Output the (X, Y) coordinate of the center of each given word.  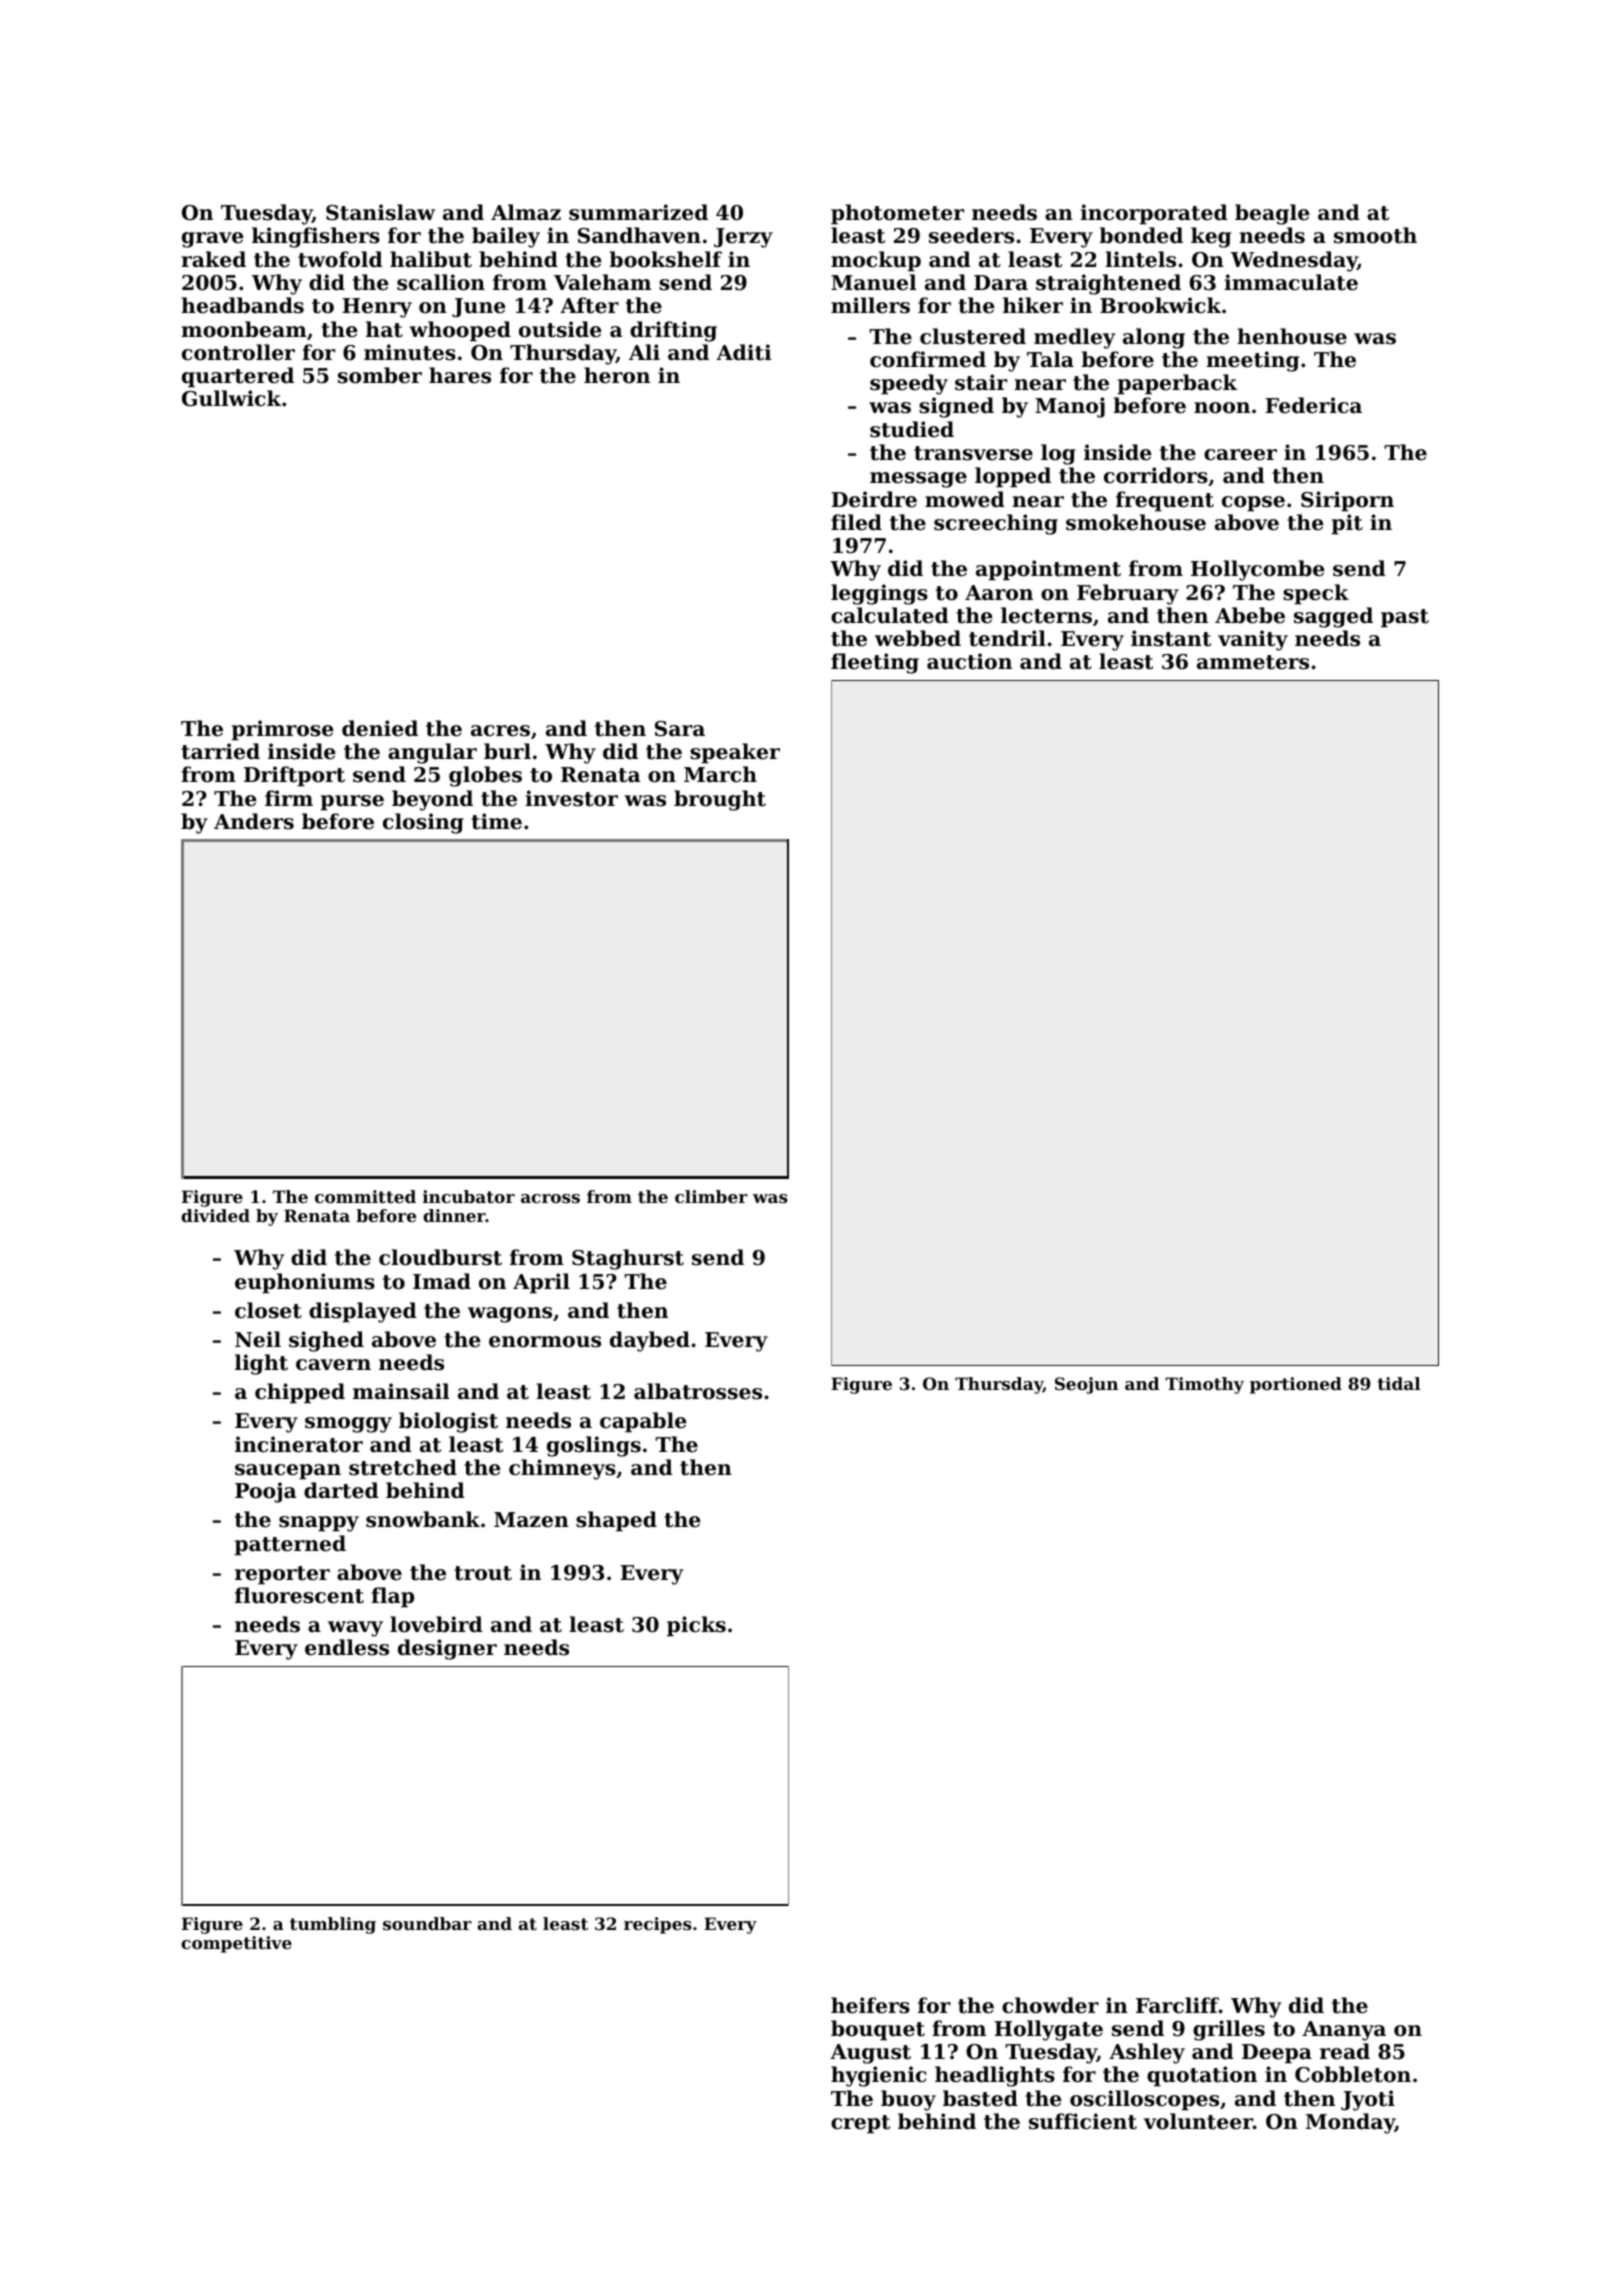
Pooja (266, 1492)
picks (696, 1626)
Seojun (1086, 1385)
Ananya (1344, 2031)
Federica (1313, 405)
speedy (909, 384)
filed (856, 522)
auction (969, 661)
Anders (254, 821)
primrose (282, 730)
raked (213, 259)
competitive (236, 1944)
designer (447, 1649)
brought (720, 800)
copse (1253, 504)
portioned (1296, 1385)
